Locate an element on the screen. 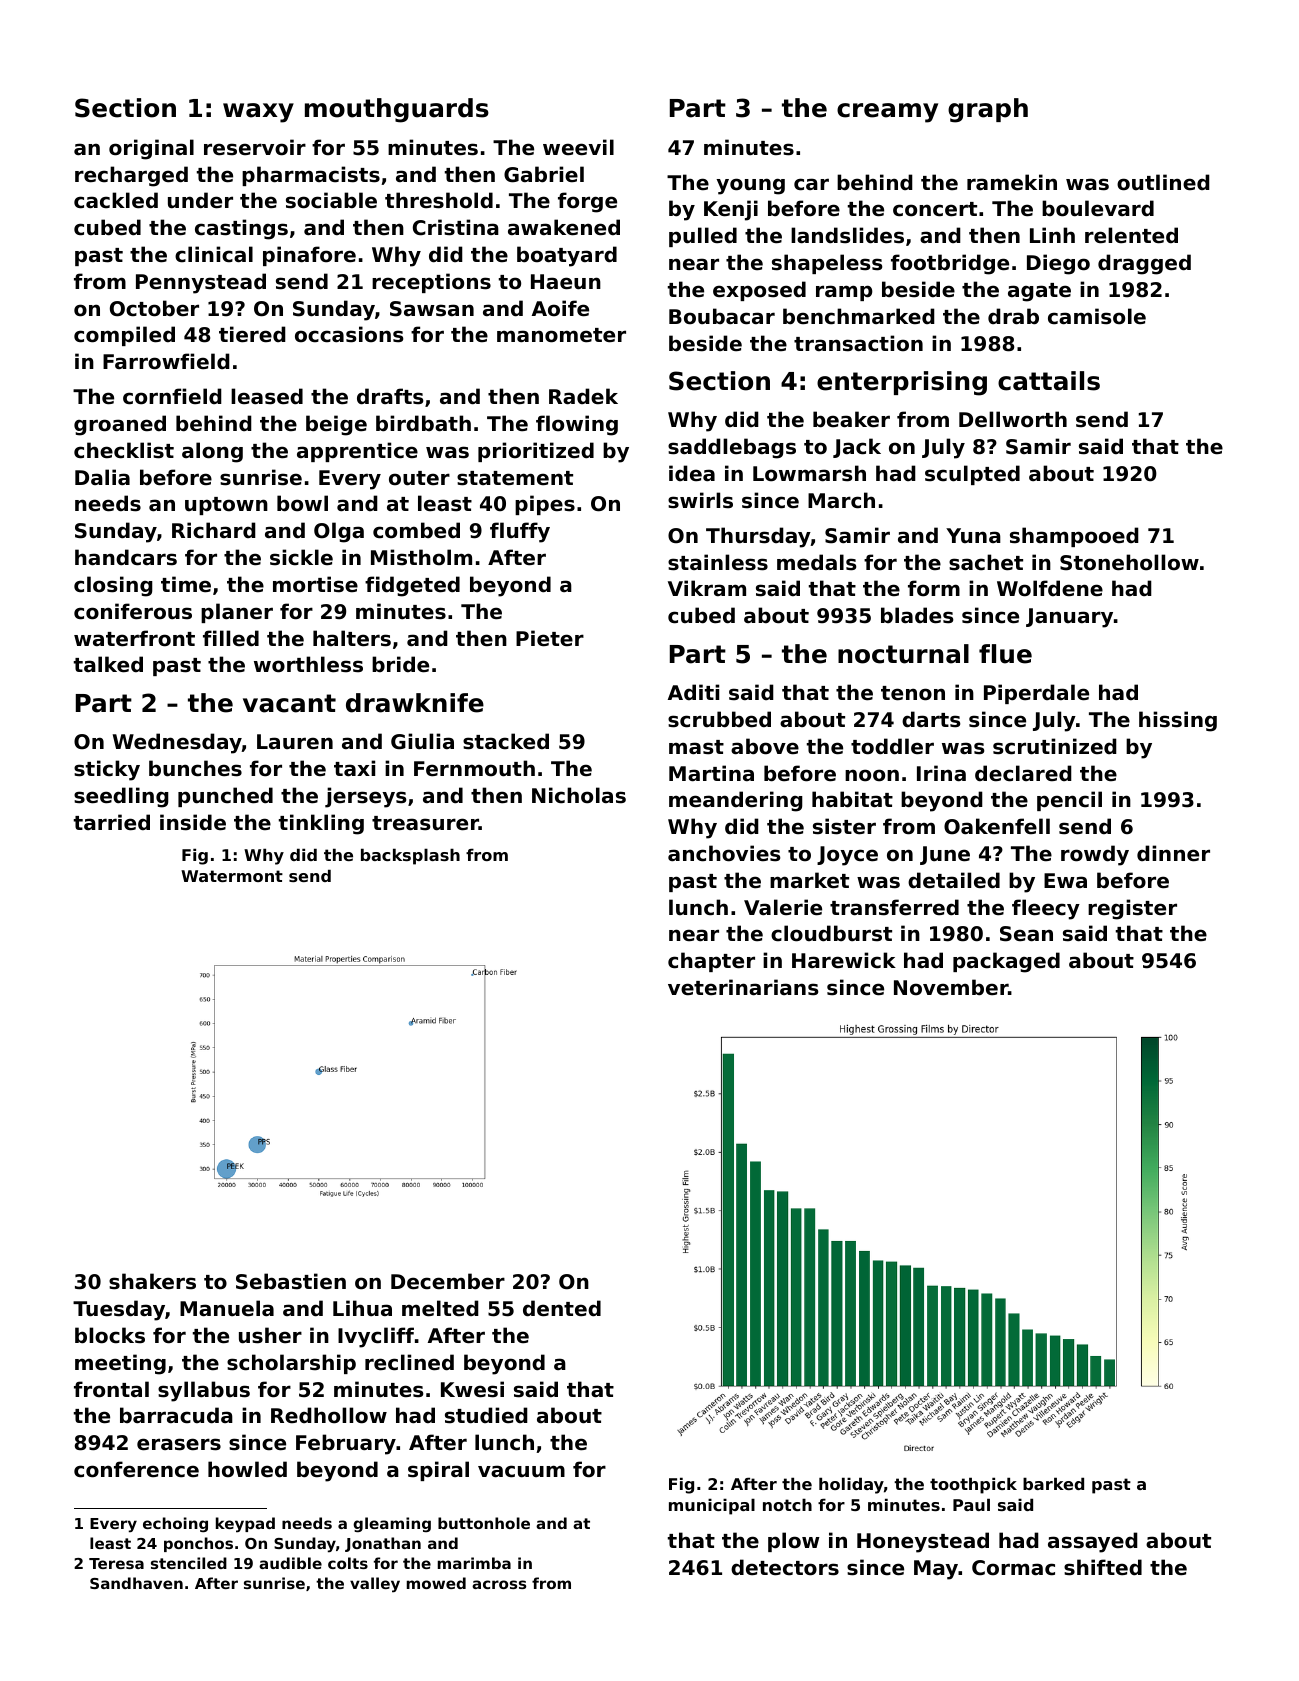 The image size is (1299, 1681). bunches is located at coordinates (195, 768).
